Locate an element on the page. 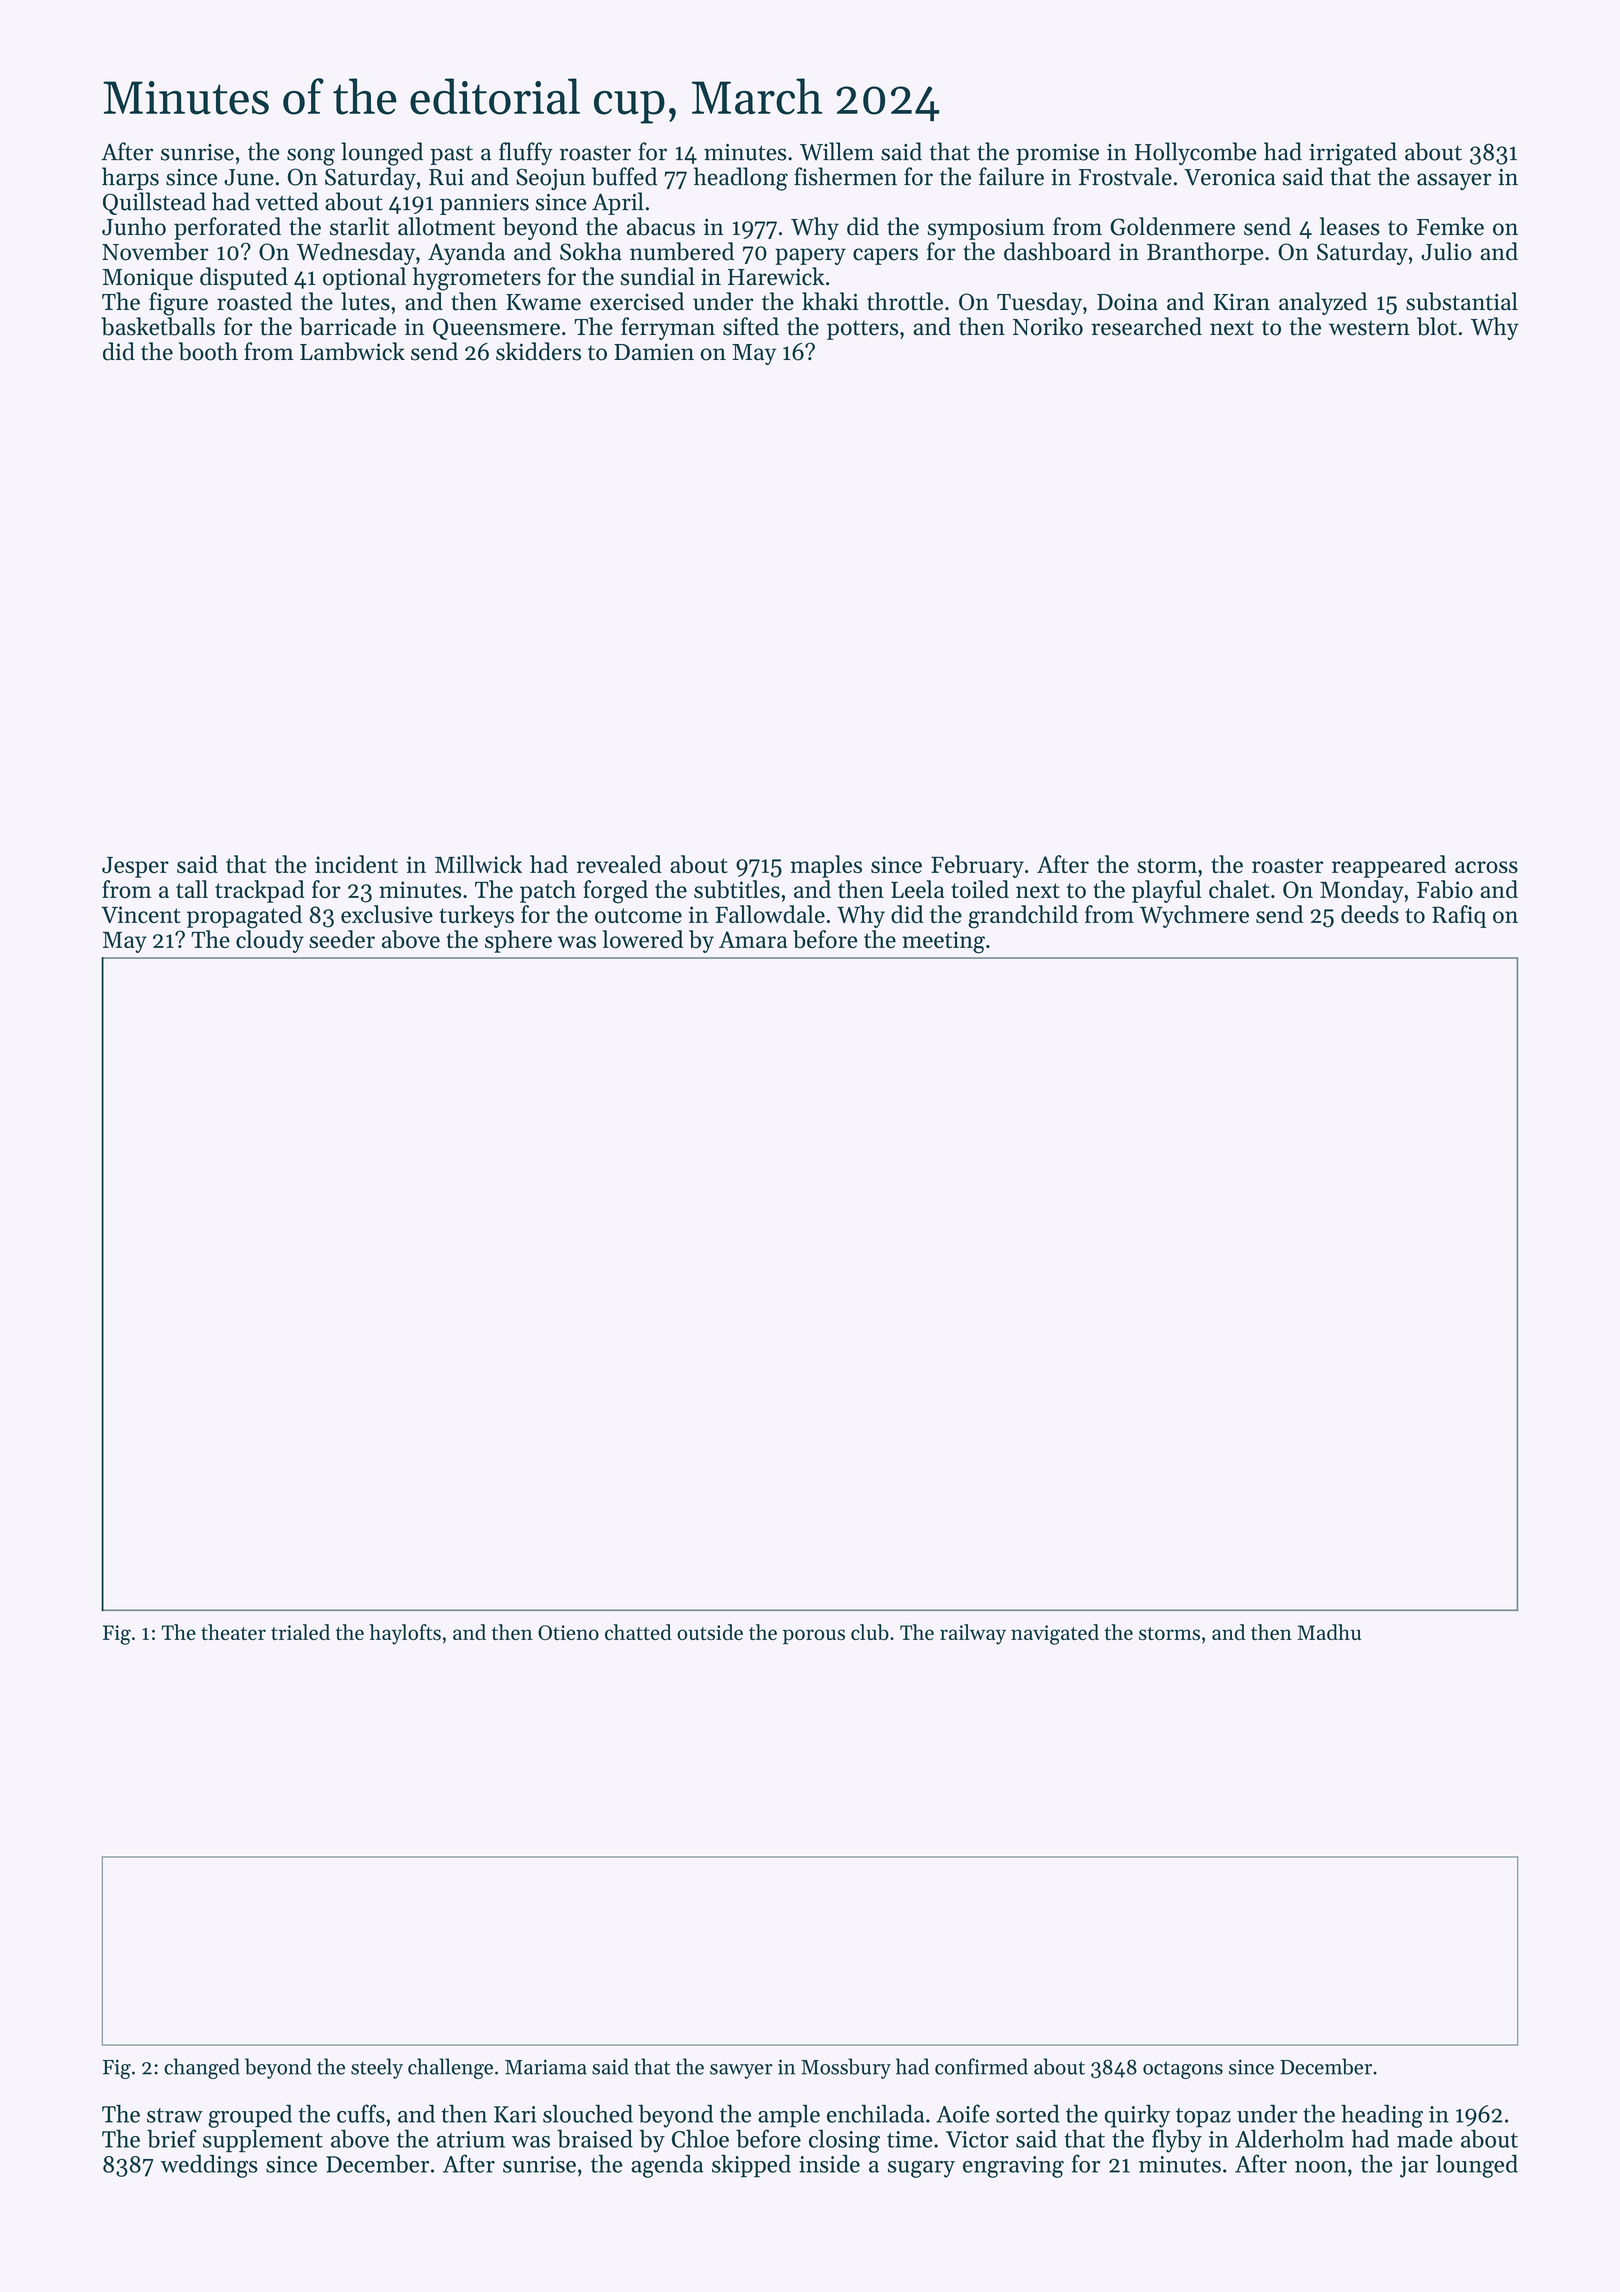 The width and height of the document is (1620, 2292). substantial is located at coordinates (1462, 301).
